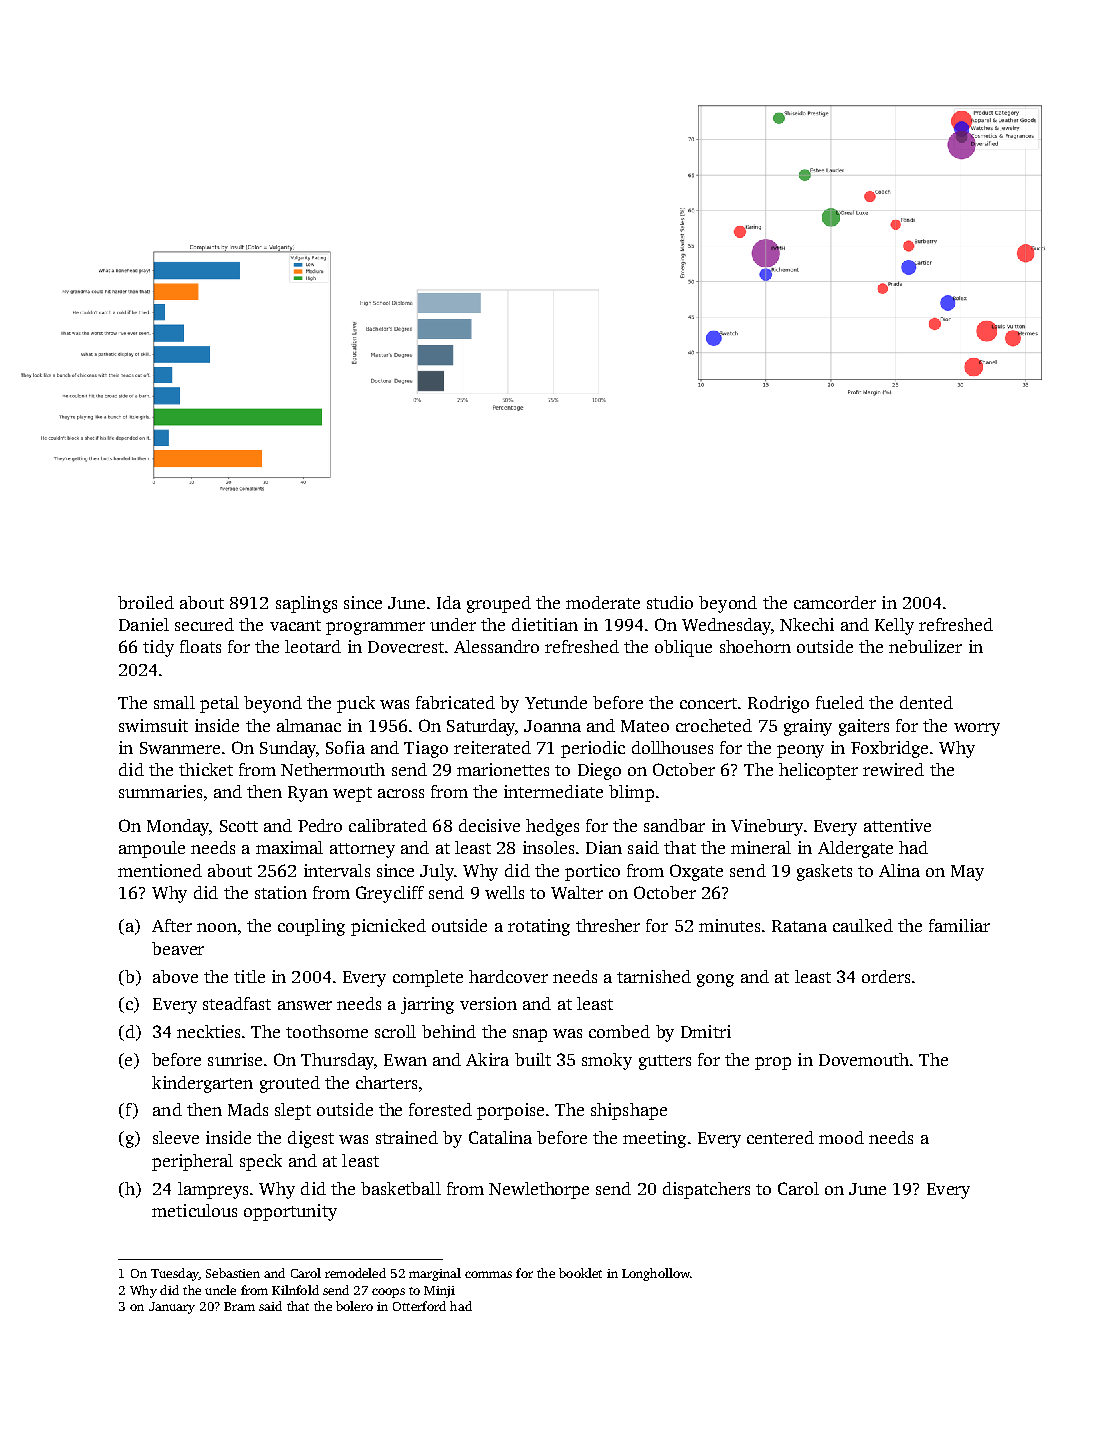  What do you see at coordinates (706, 1190) in the screenshot?
I see `dispatchers` at bounding box center [706, 1190].
